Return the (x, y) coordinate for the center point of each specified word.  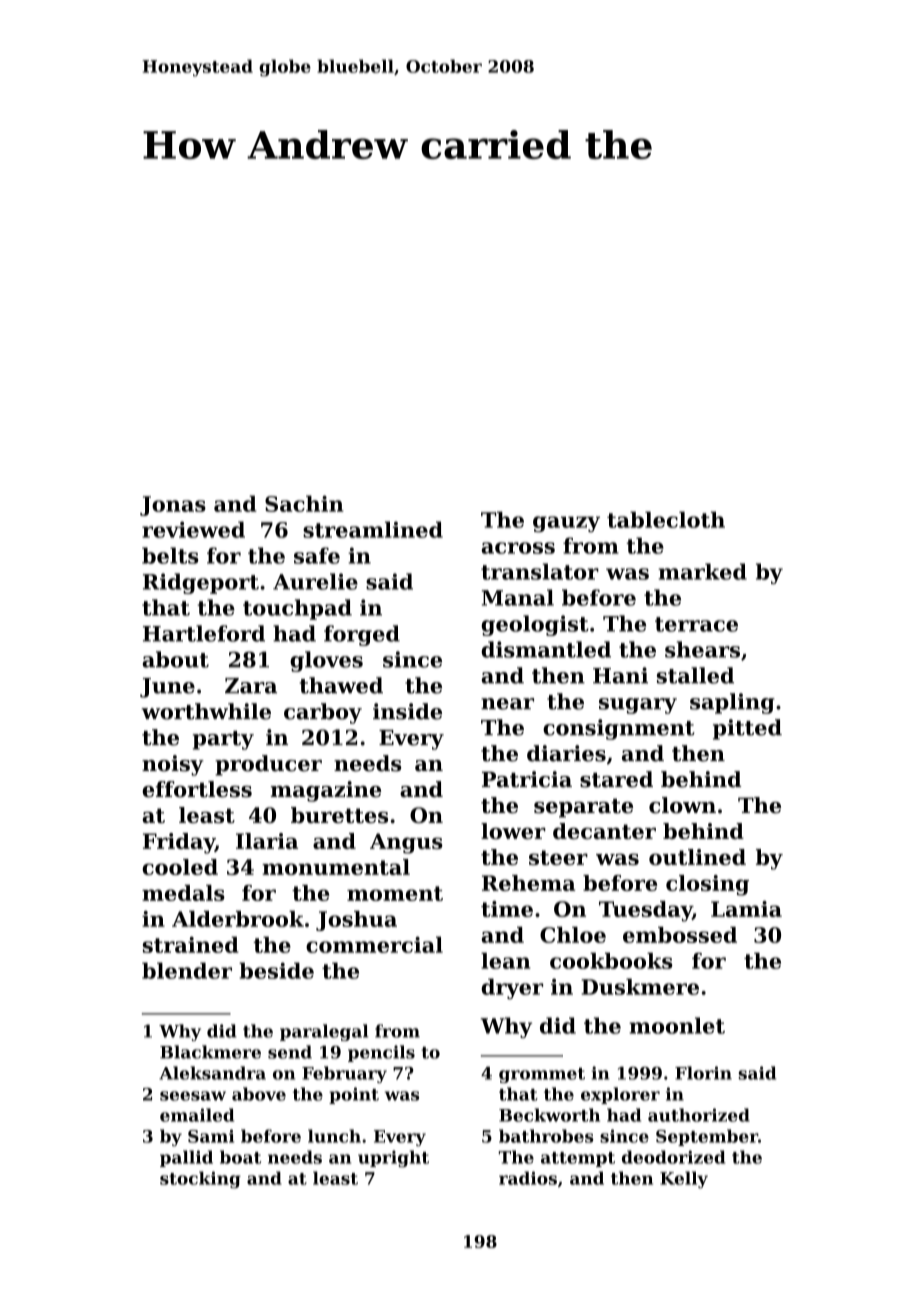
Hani (620, 675)
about (175, 659)
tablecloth (666, 519)
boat (240, 1157)
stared (616, 779)
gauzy (566, 524)
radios (528, 1178)
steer (558, 857)
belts (170, 555)
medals (183, 893)
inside (407, 711)
